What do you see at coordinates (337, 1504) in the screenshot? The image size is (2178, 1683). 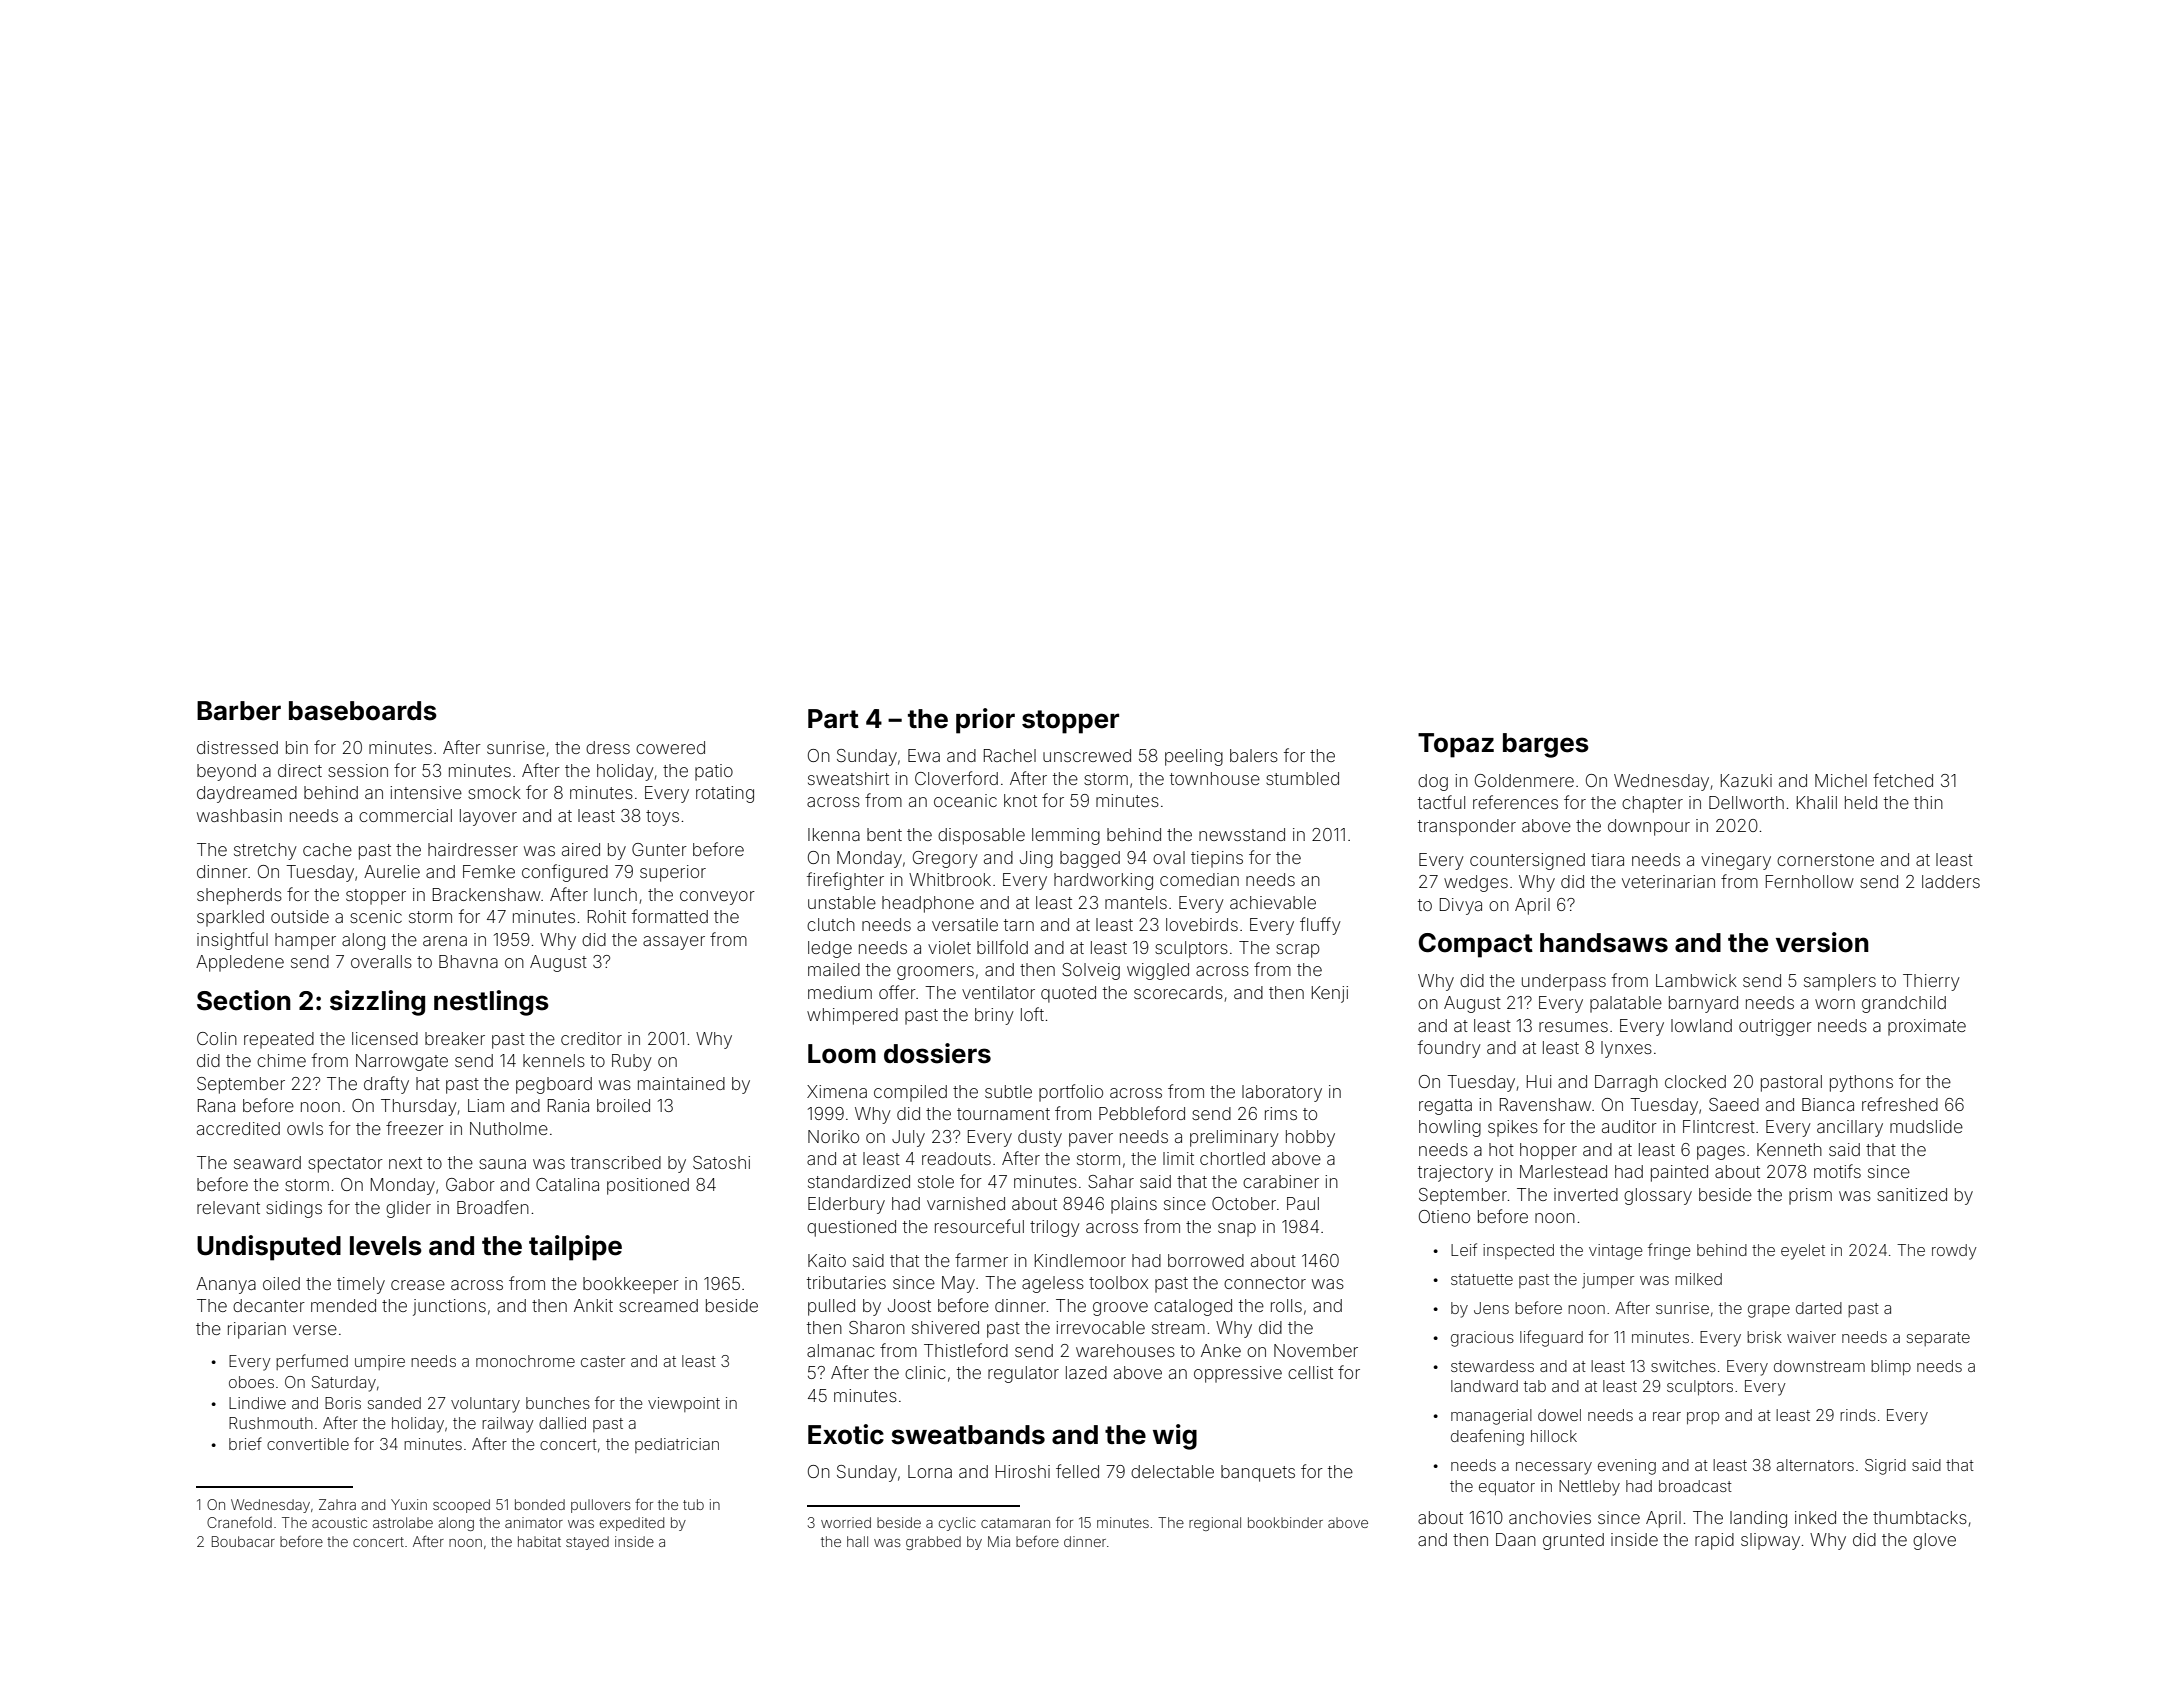 I see `Zahra` at bounding box center [337, 1504].
